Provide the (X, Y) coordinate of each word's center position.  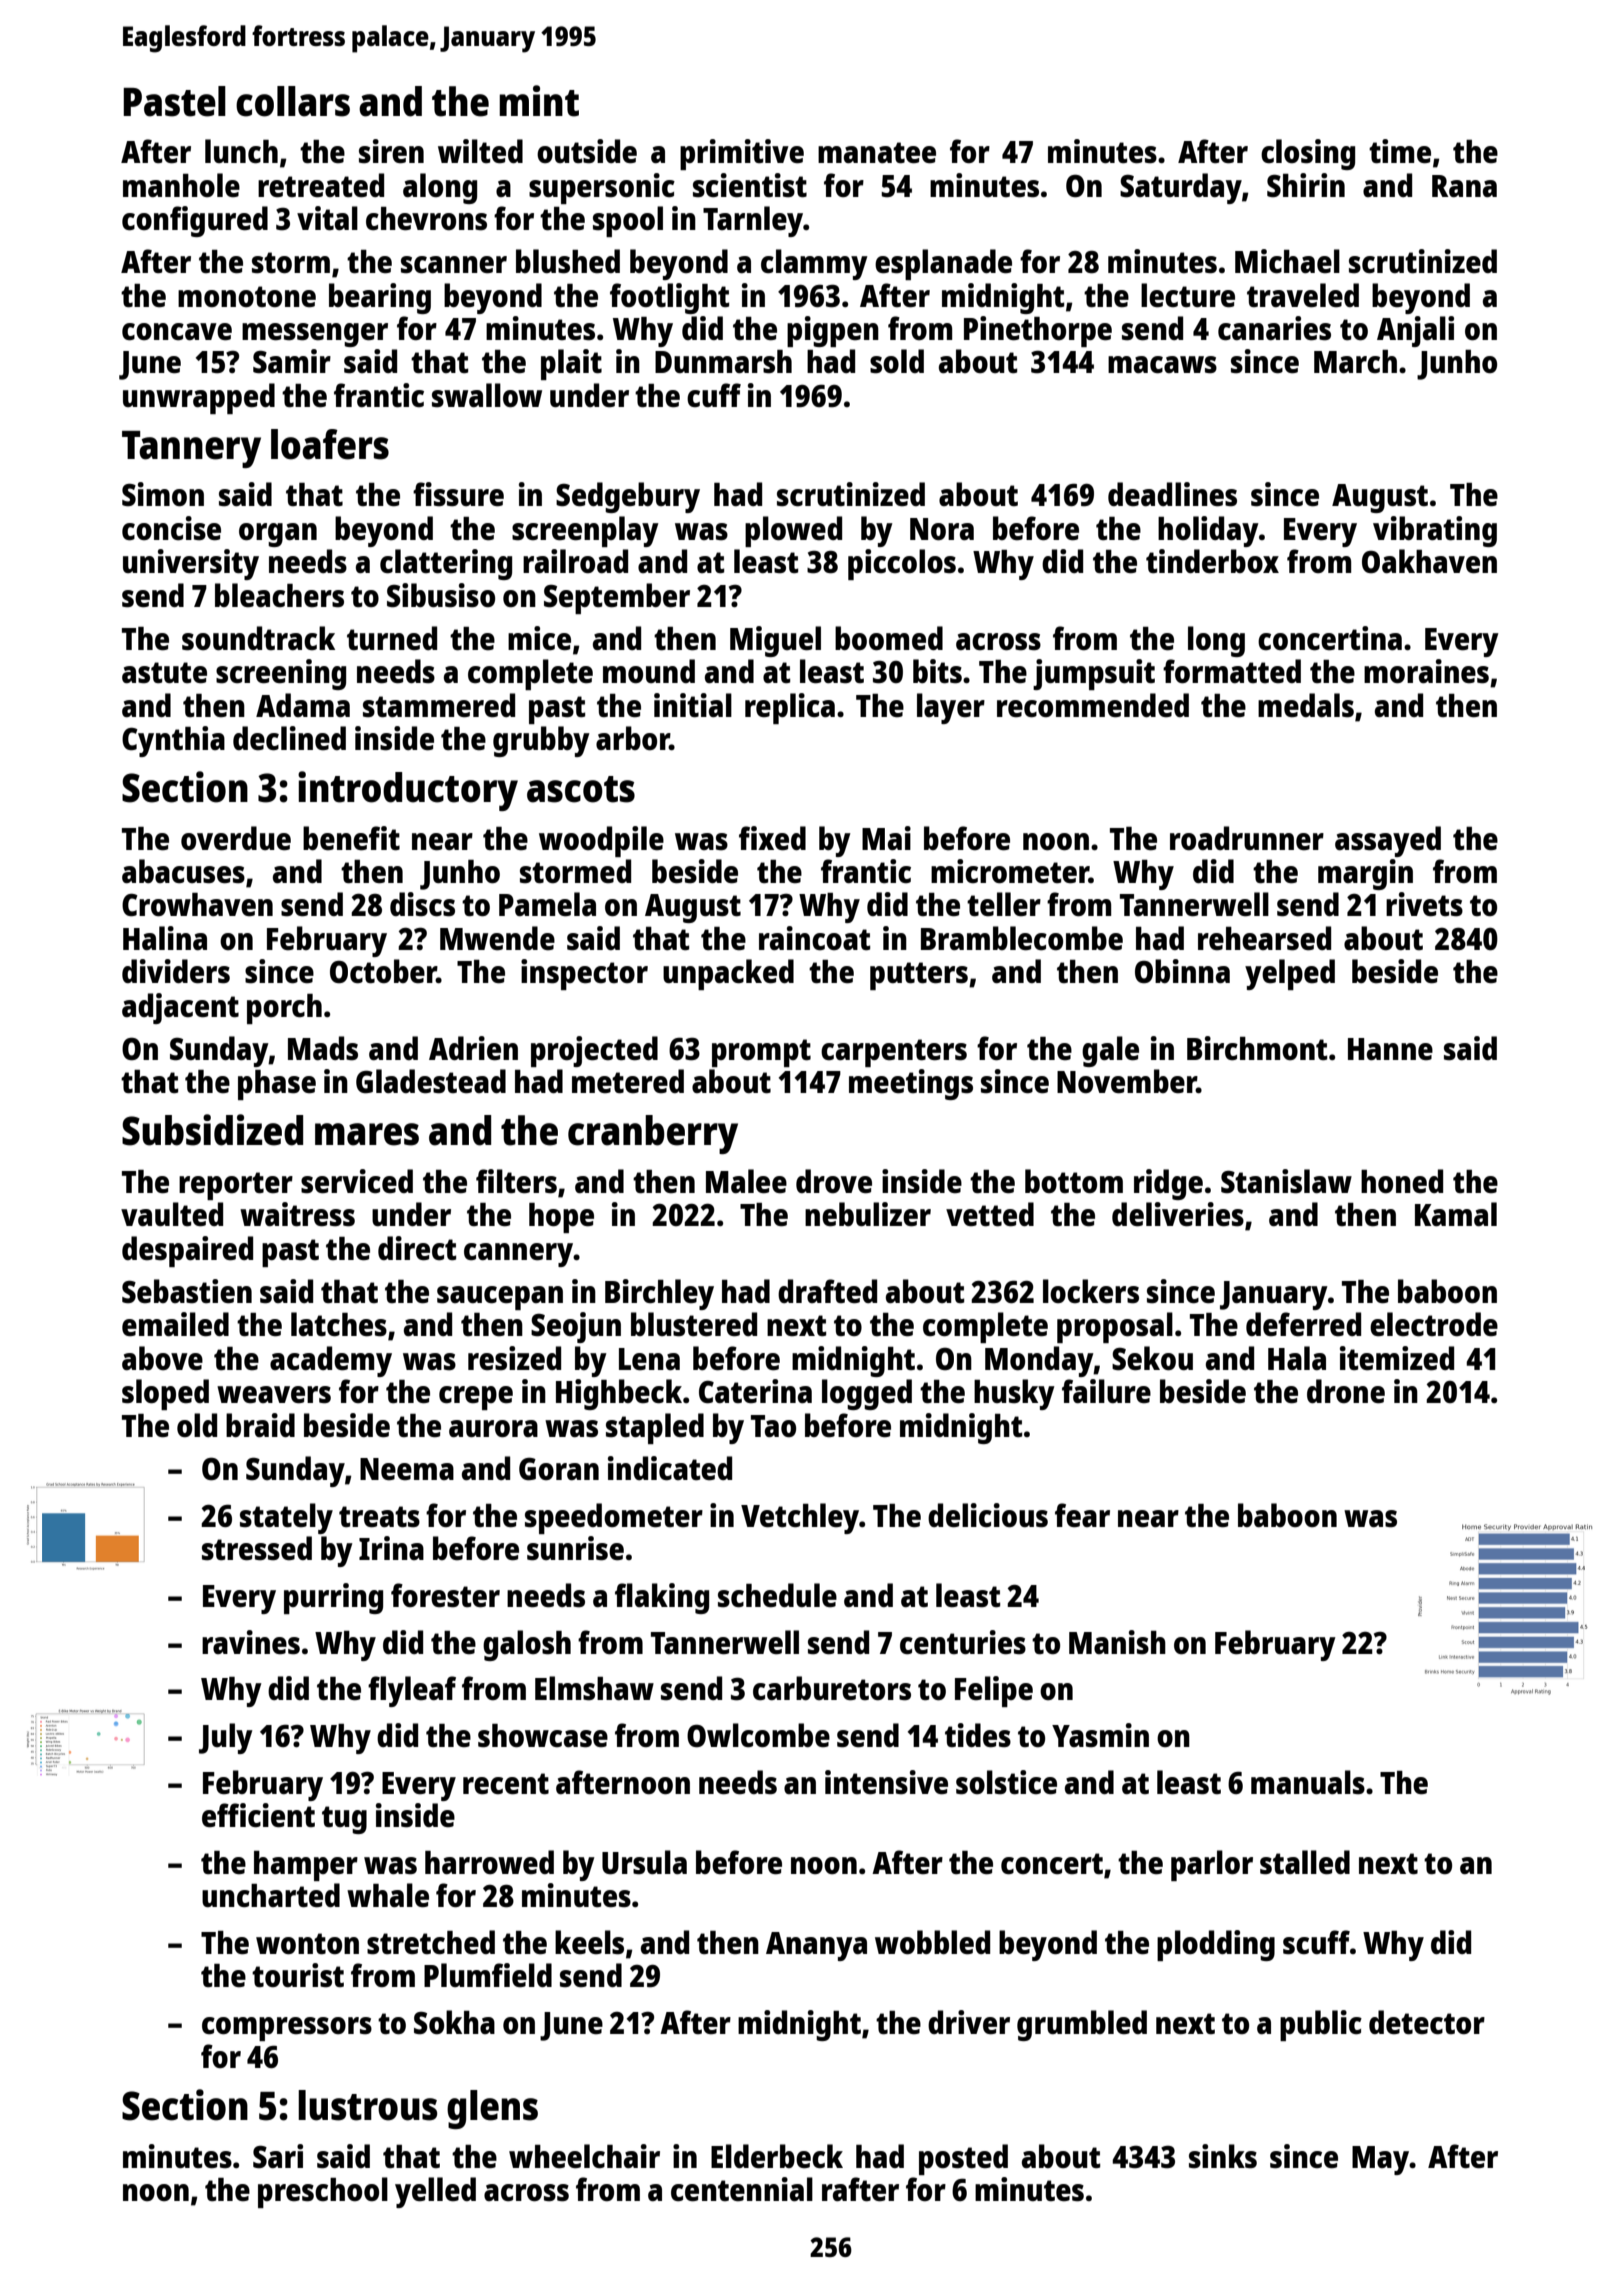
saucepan (500, 1298)
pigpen (833, 331)
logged (867, 1394)
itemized (1397, 1358)
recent (506, 1784)
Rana (1464, 186)
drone (1346, 1391)
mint (539, 101)
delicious (988, 1515)
